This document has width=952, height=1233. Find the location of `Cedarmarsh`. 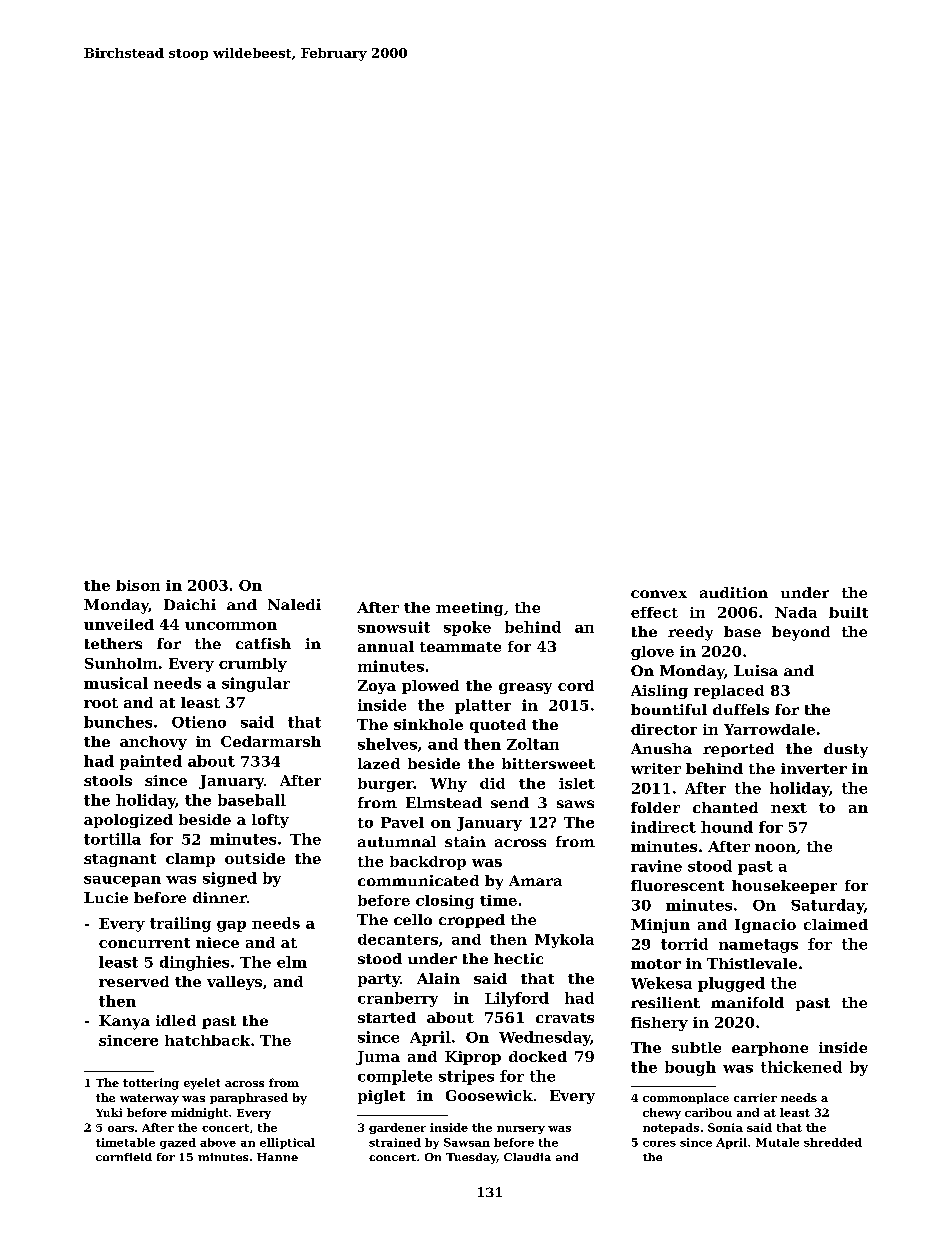

Cedarmarsh is located at coordinates (271, 741).
